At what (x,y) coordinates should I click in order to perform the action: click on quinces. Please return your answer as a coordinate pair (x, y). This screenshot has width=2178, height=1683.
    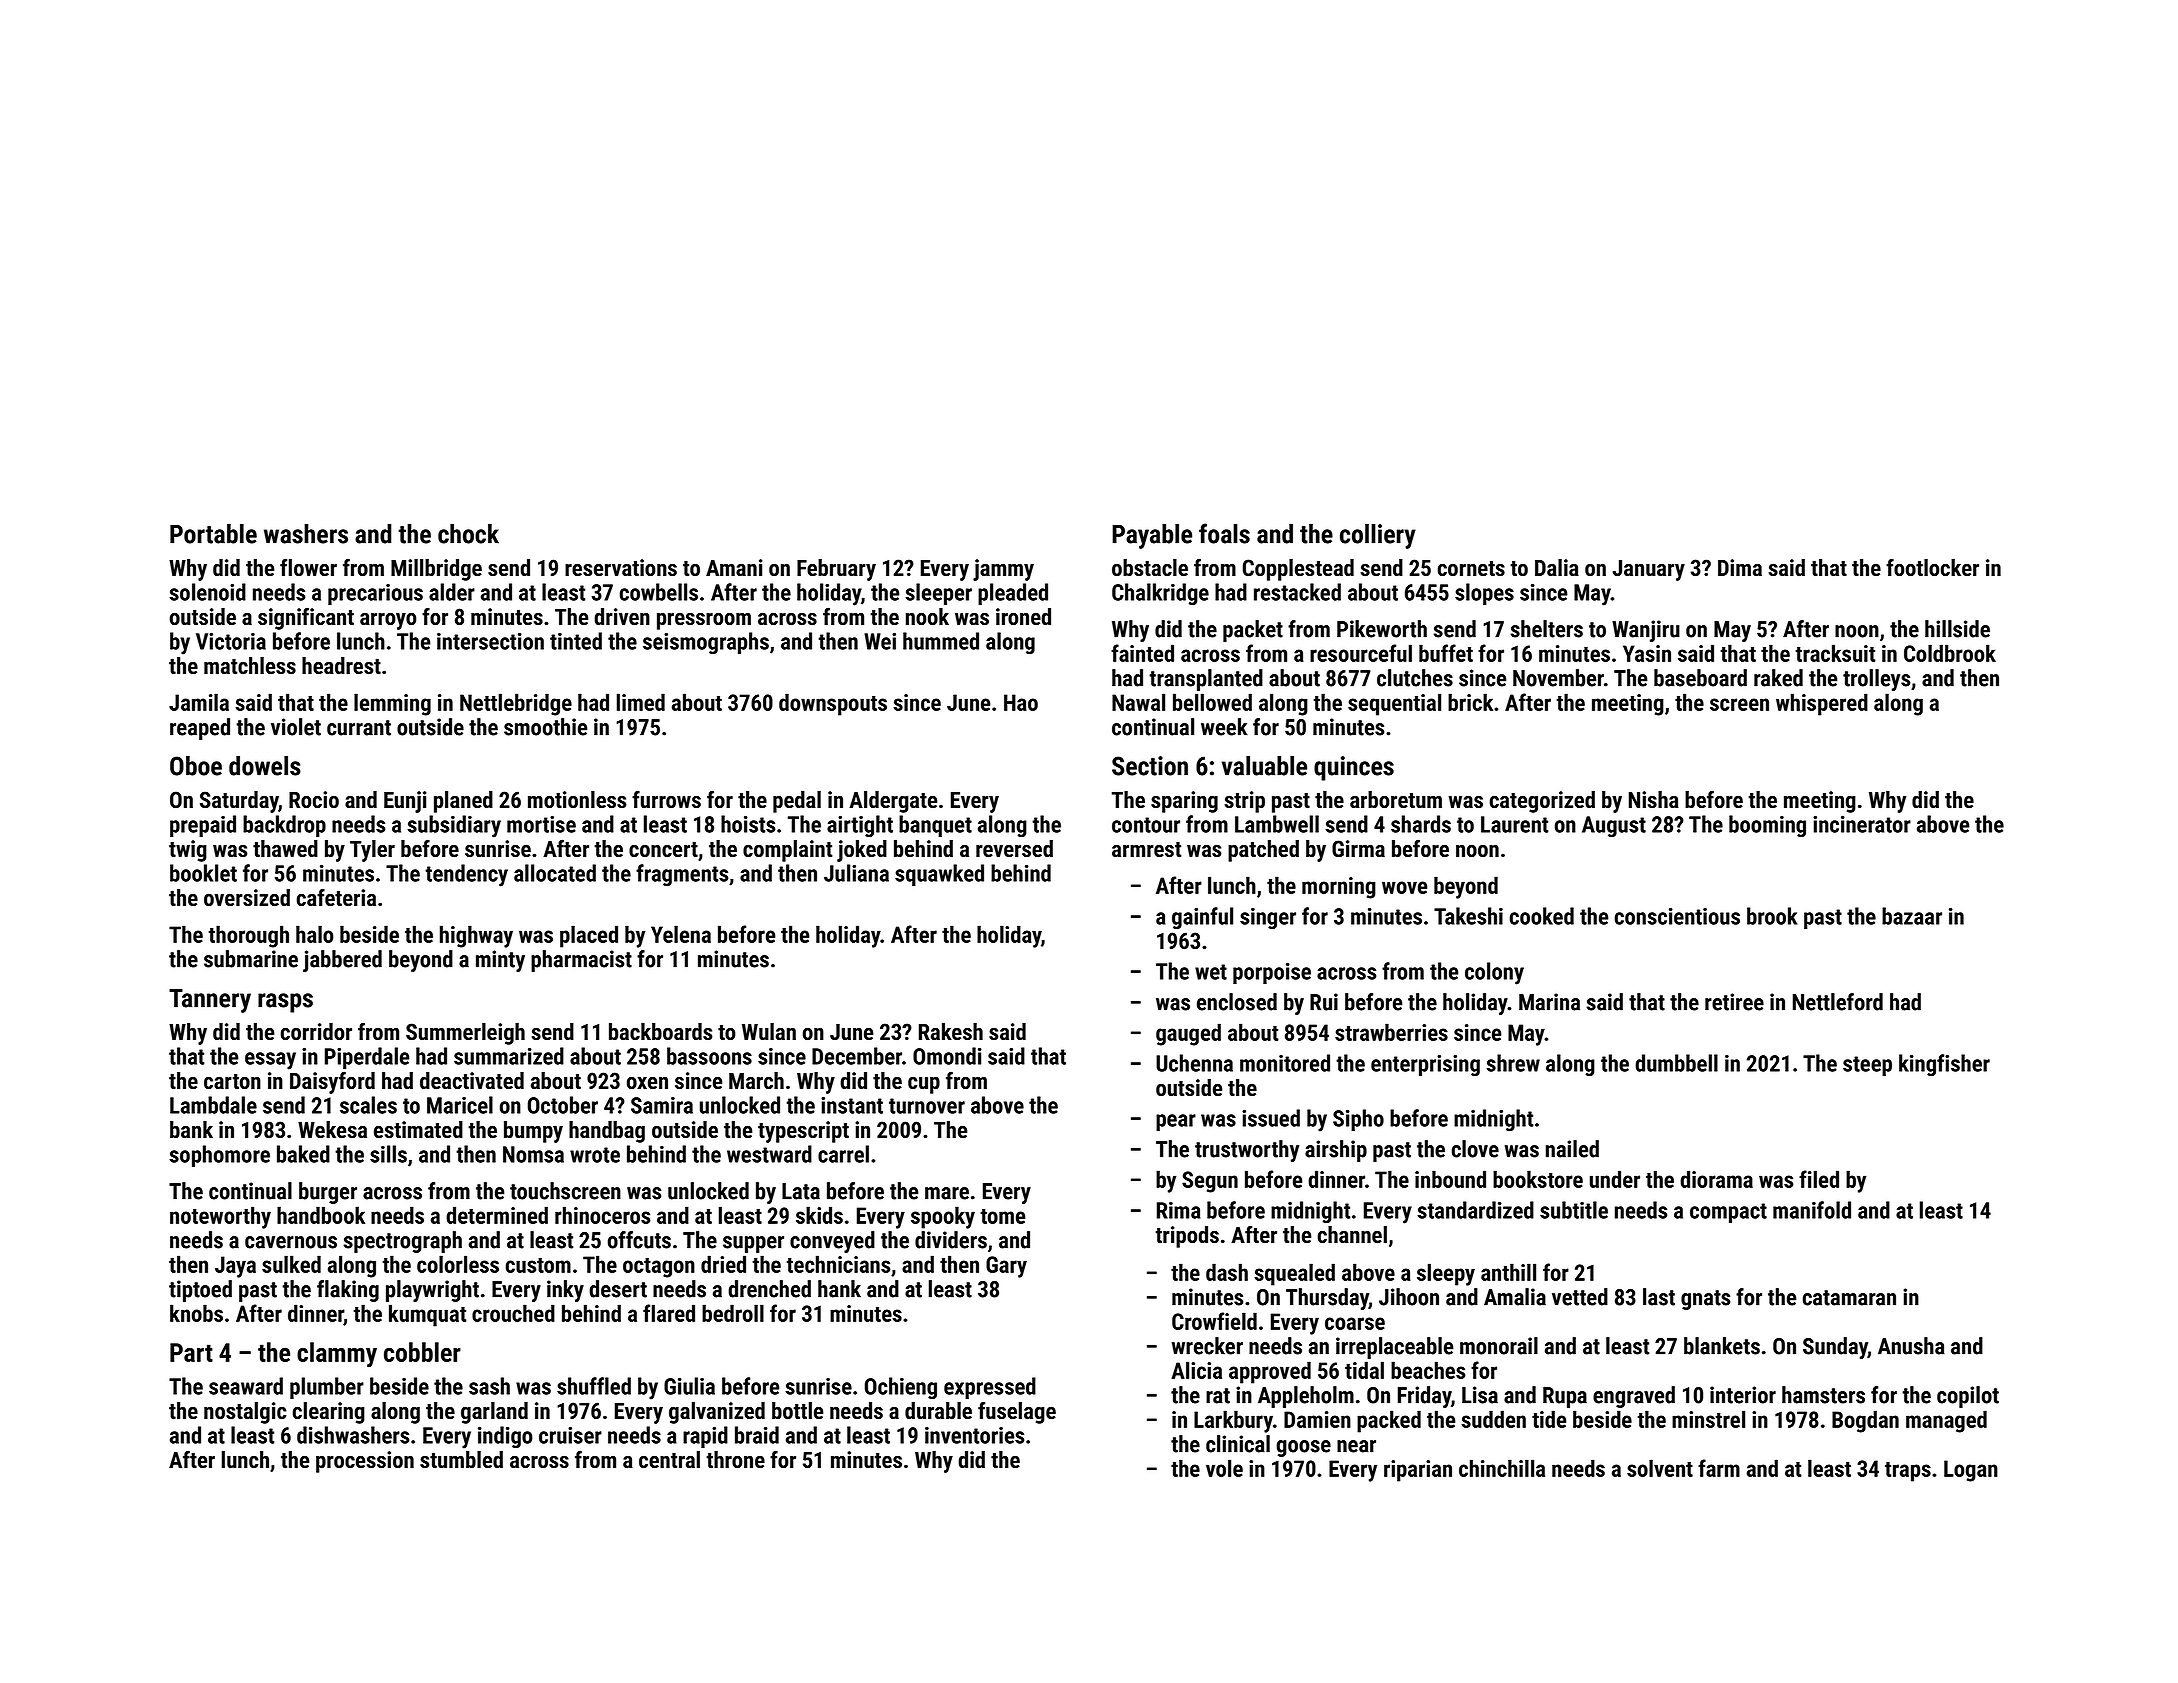
    Looking at the image, I should click on (1354, 768).
